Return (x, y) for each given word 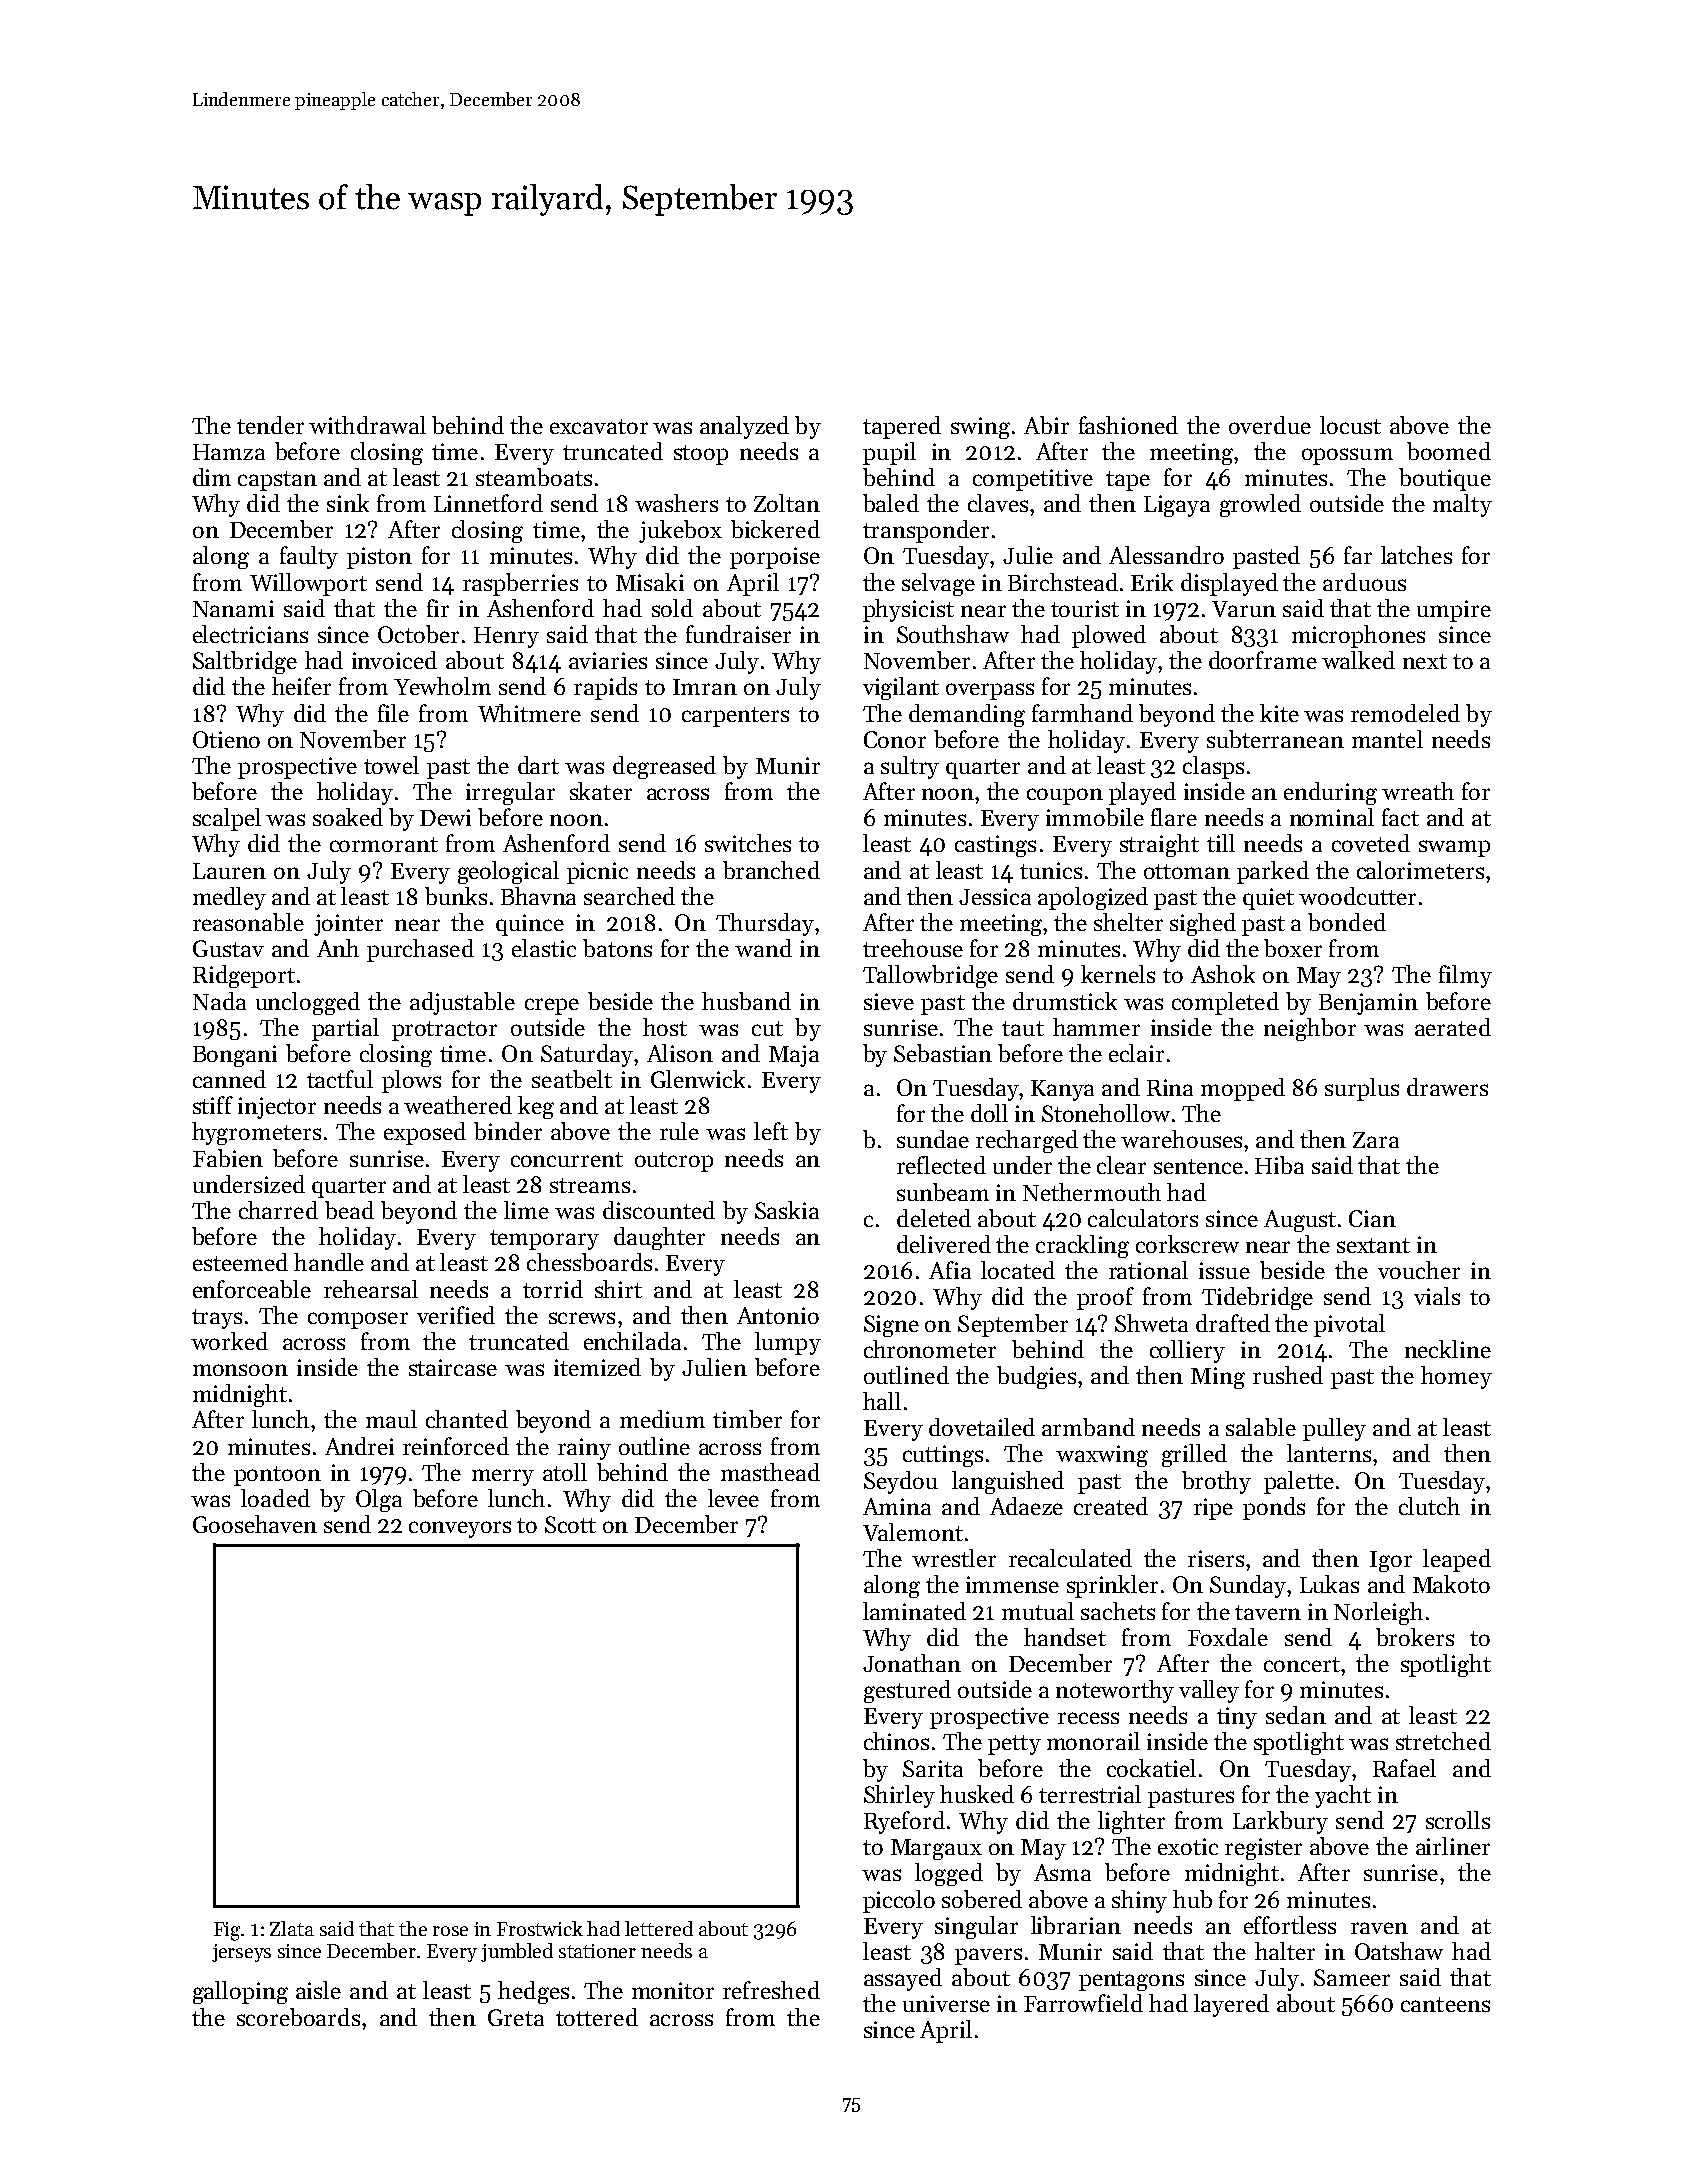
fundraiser (738, 634)
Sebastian (943, 1053)
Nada (219, 1001)
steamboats (534, 477)
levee (733, 1498)
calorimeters (1420, 870)
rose (450, 1931)
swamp (1454, 848)
